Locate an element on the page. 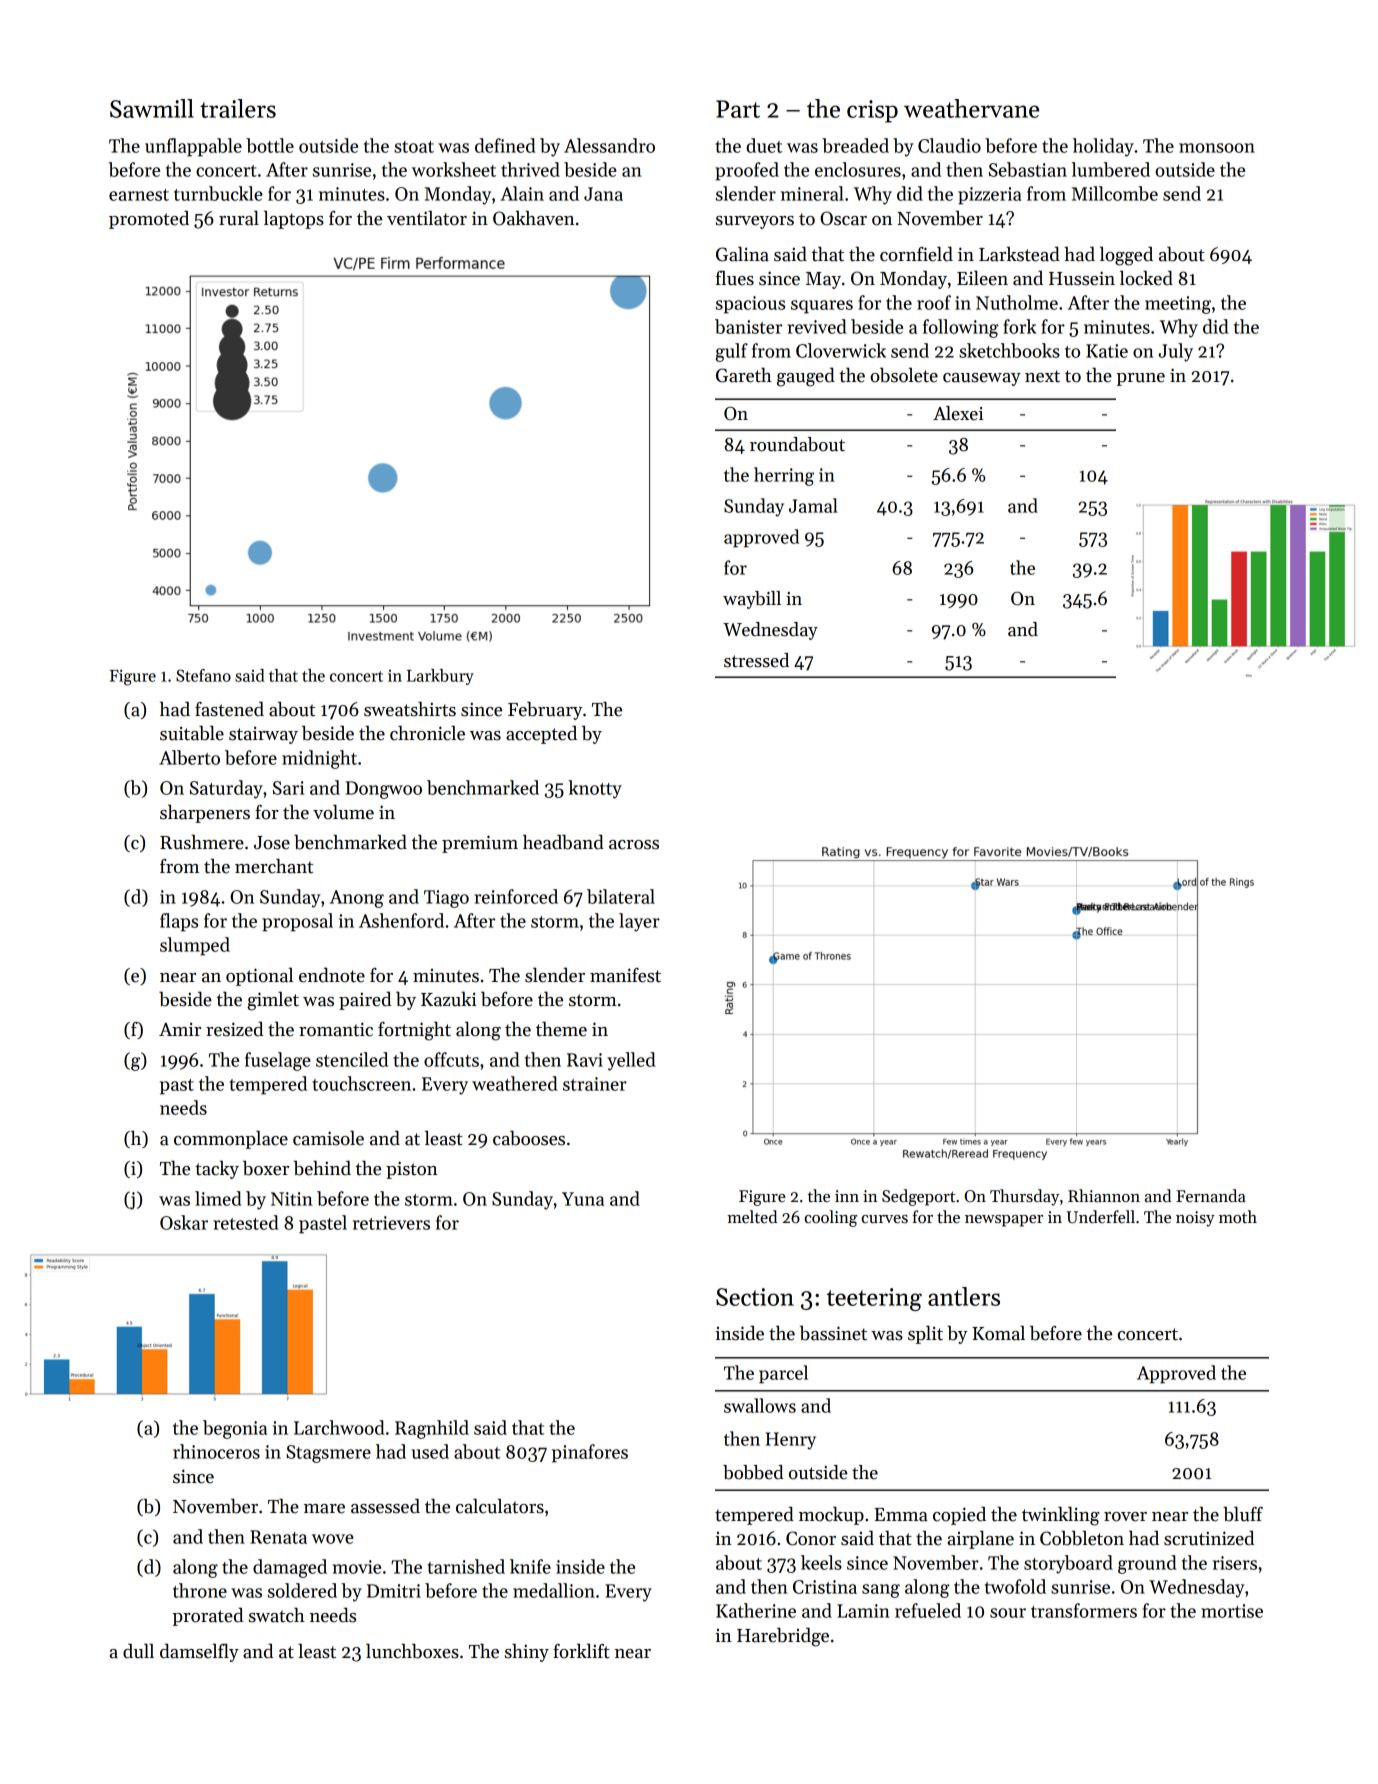 The height and width of the image is (1784, 1378). earnest is located at coordinates (139, 195).
